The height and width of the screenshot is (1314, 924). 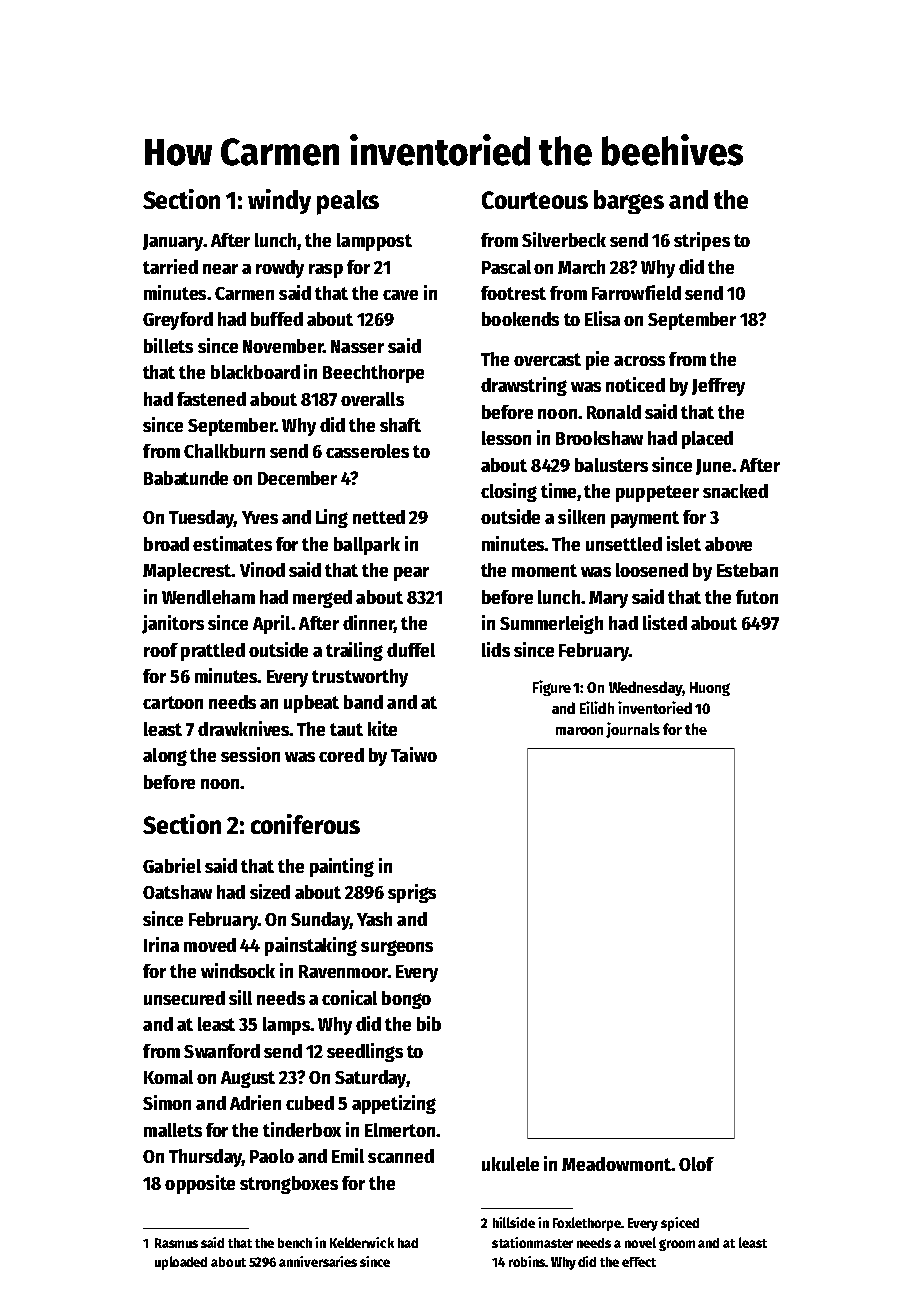 What do you see at coordinates (277, 319) in the screenshot?
I see `buffed` at bounding box center [277, 319].
